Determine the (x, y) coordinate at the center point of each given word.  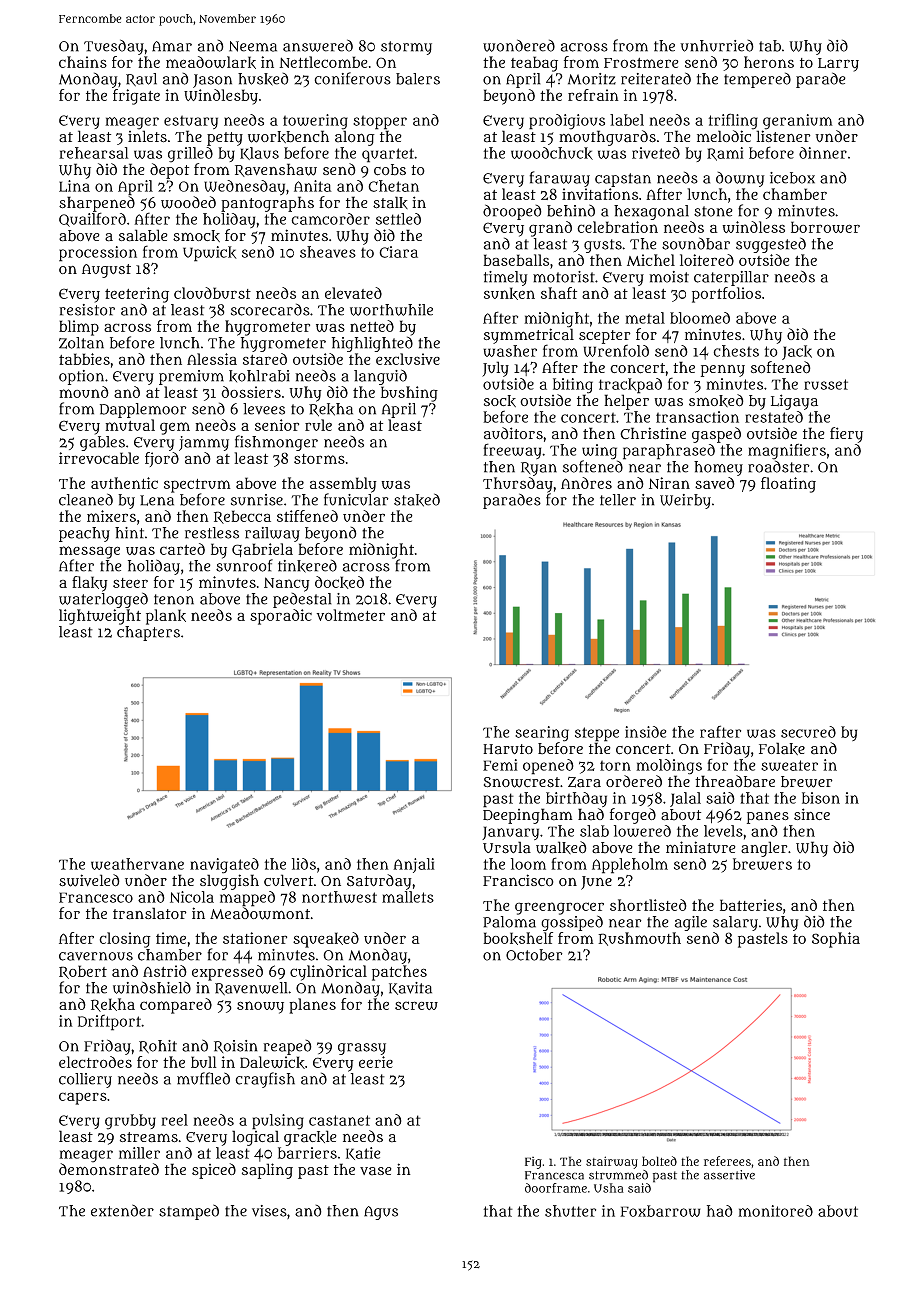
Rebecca (242, 517)
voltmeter (350, 615)
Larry (838, 65)
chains (83, 62)
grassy (362, 1049)
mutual (130, 425)
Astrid (165, 971)
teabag (534, 64)
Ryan (539, 469)
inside (646, 732)
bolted (659, 1161)
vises (269, 1211)
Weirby (685, 501)
